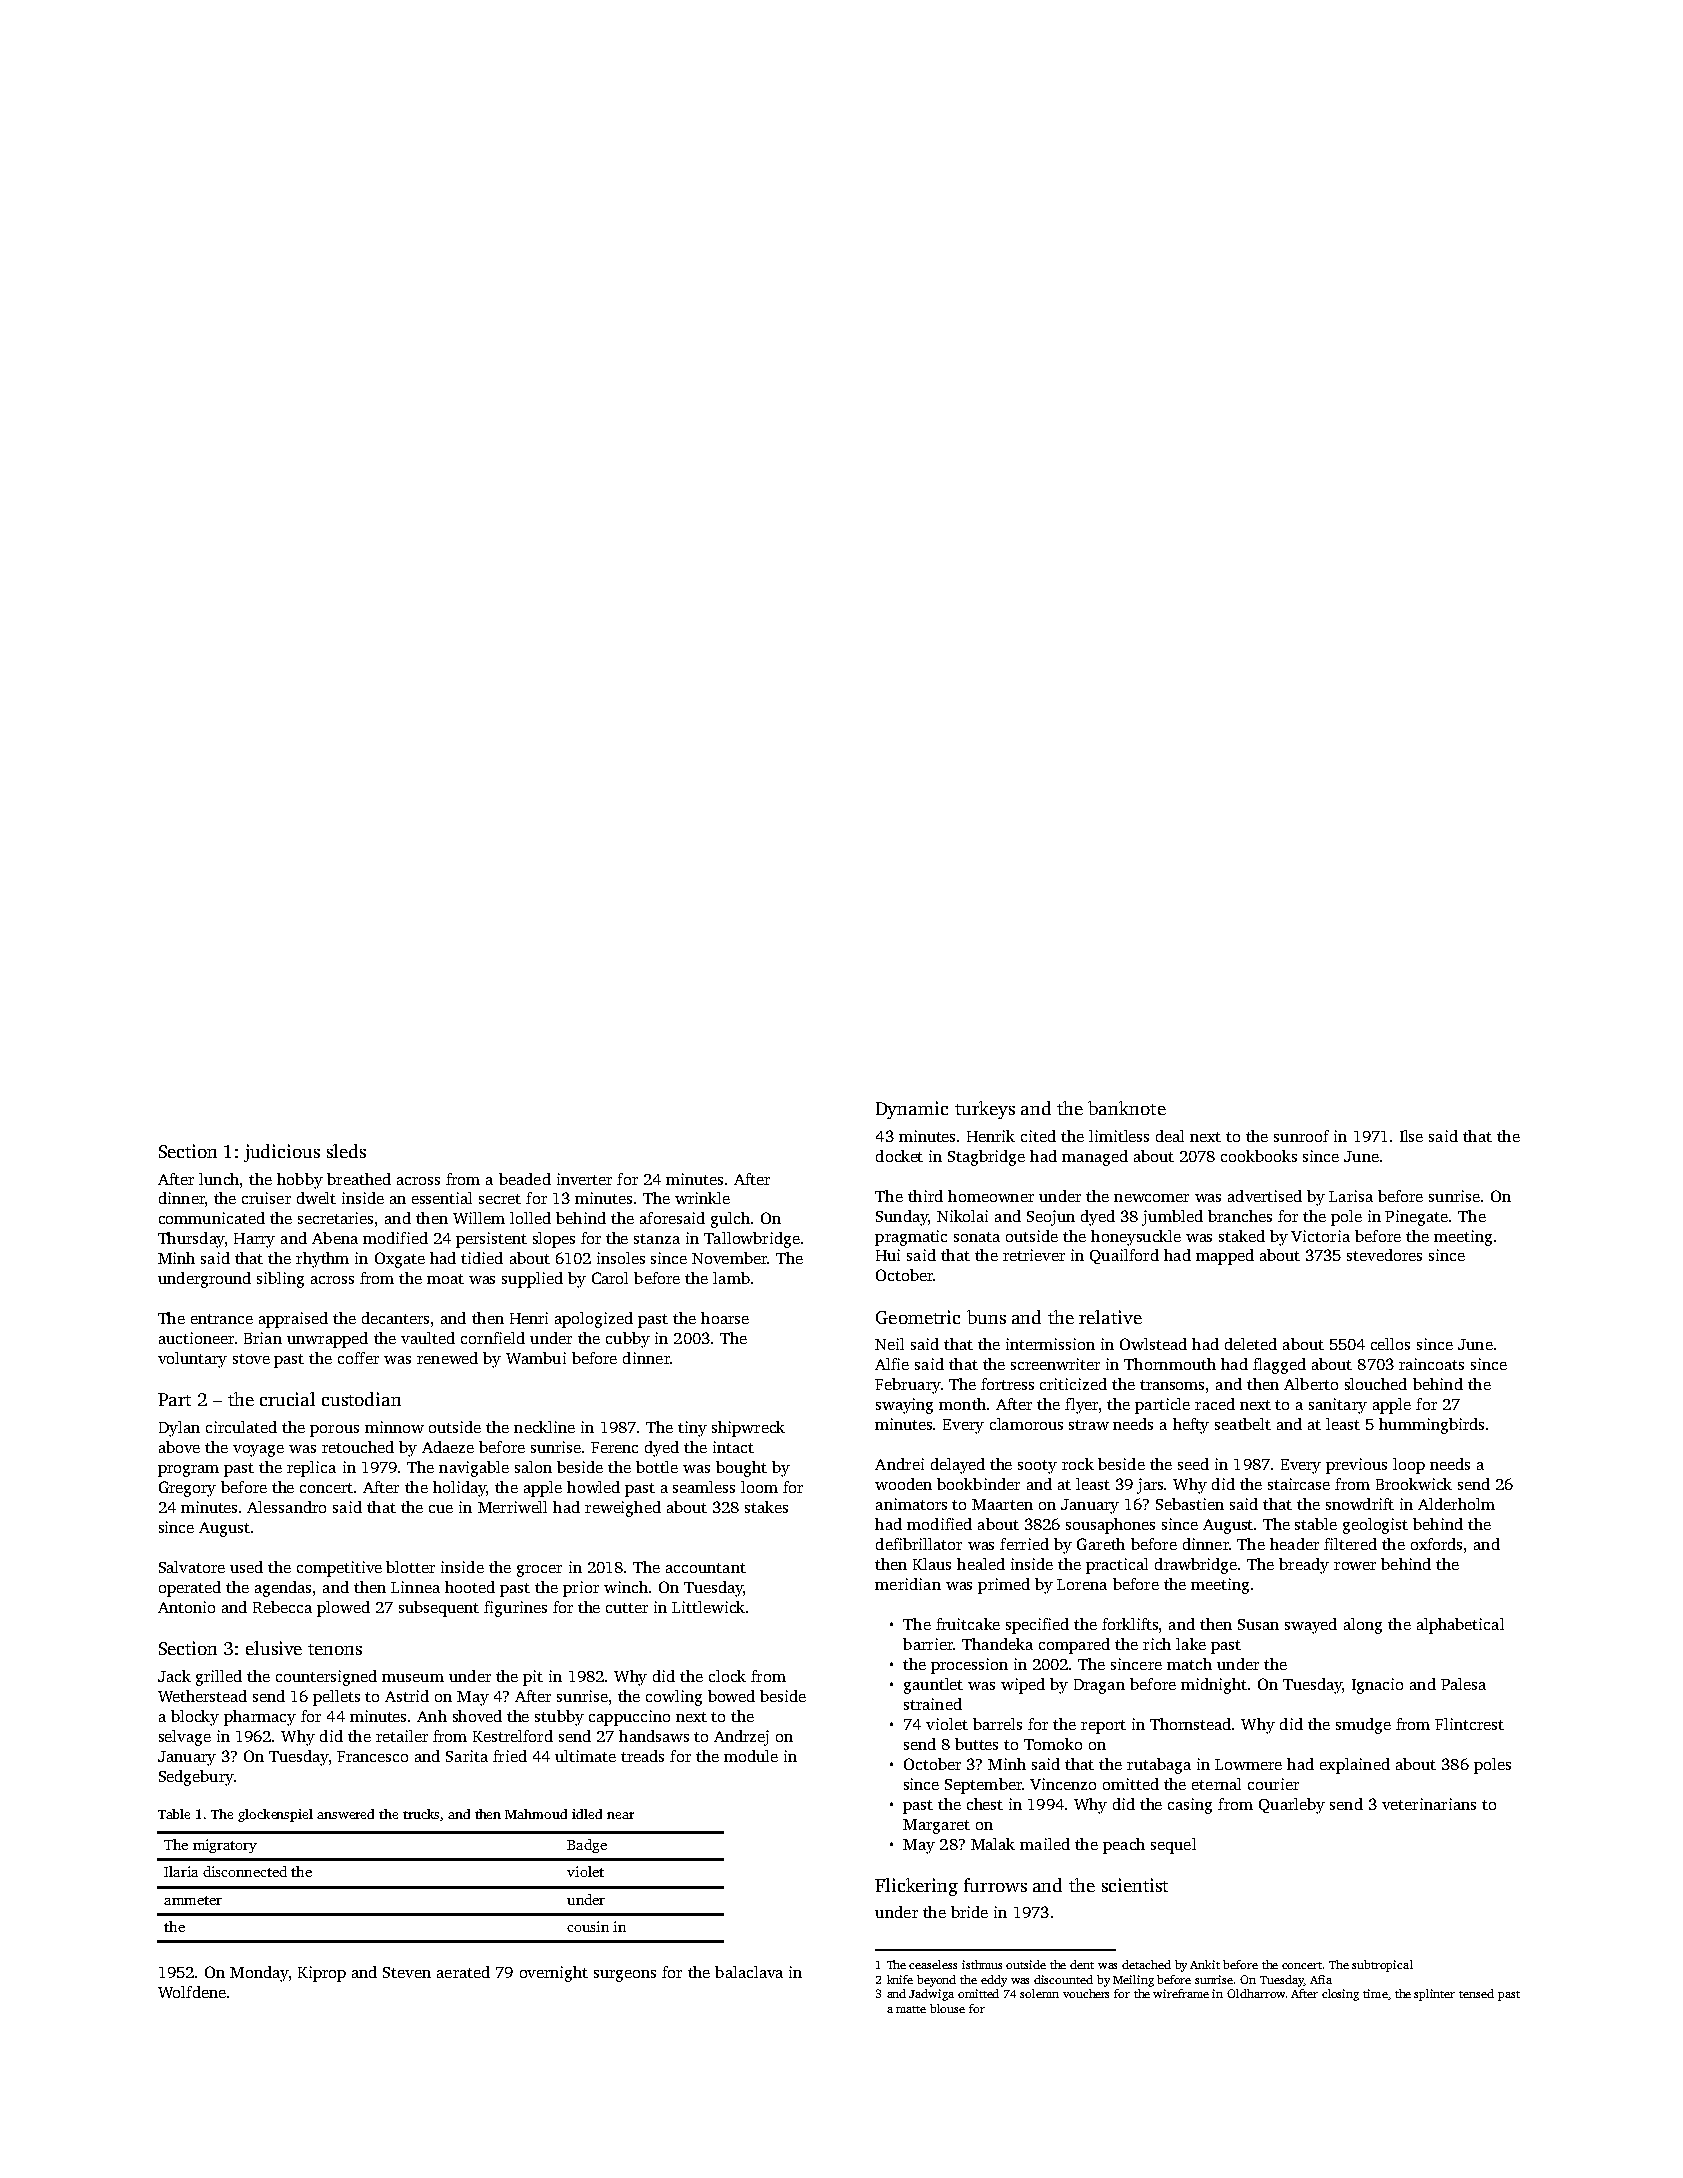 The width and height of the image is (1683, 2178). I want to click on branches, so click(1240, 1216).
